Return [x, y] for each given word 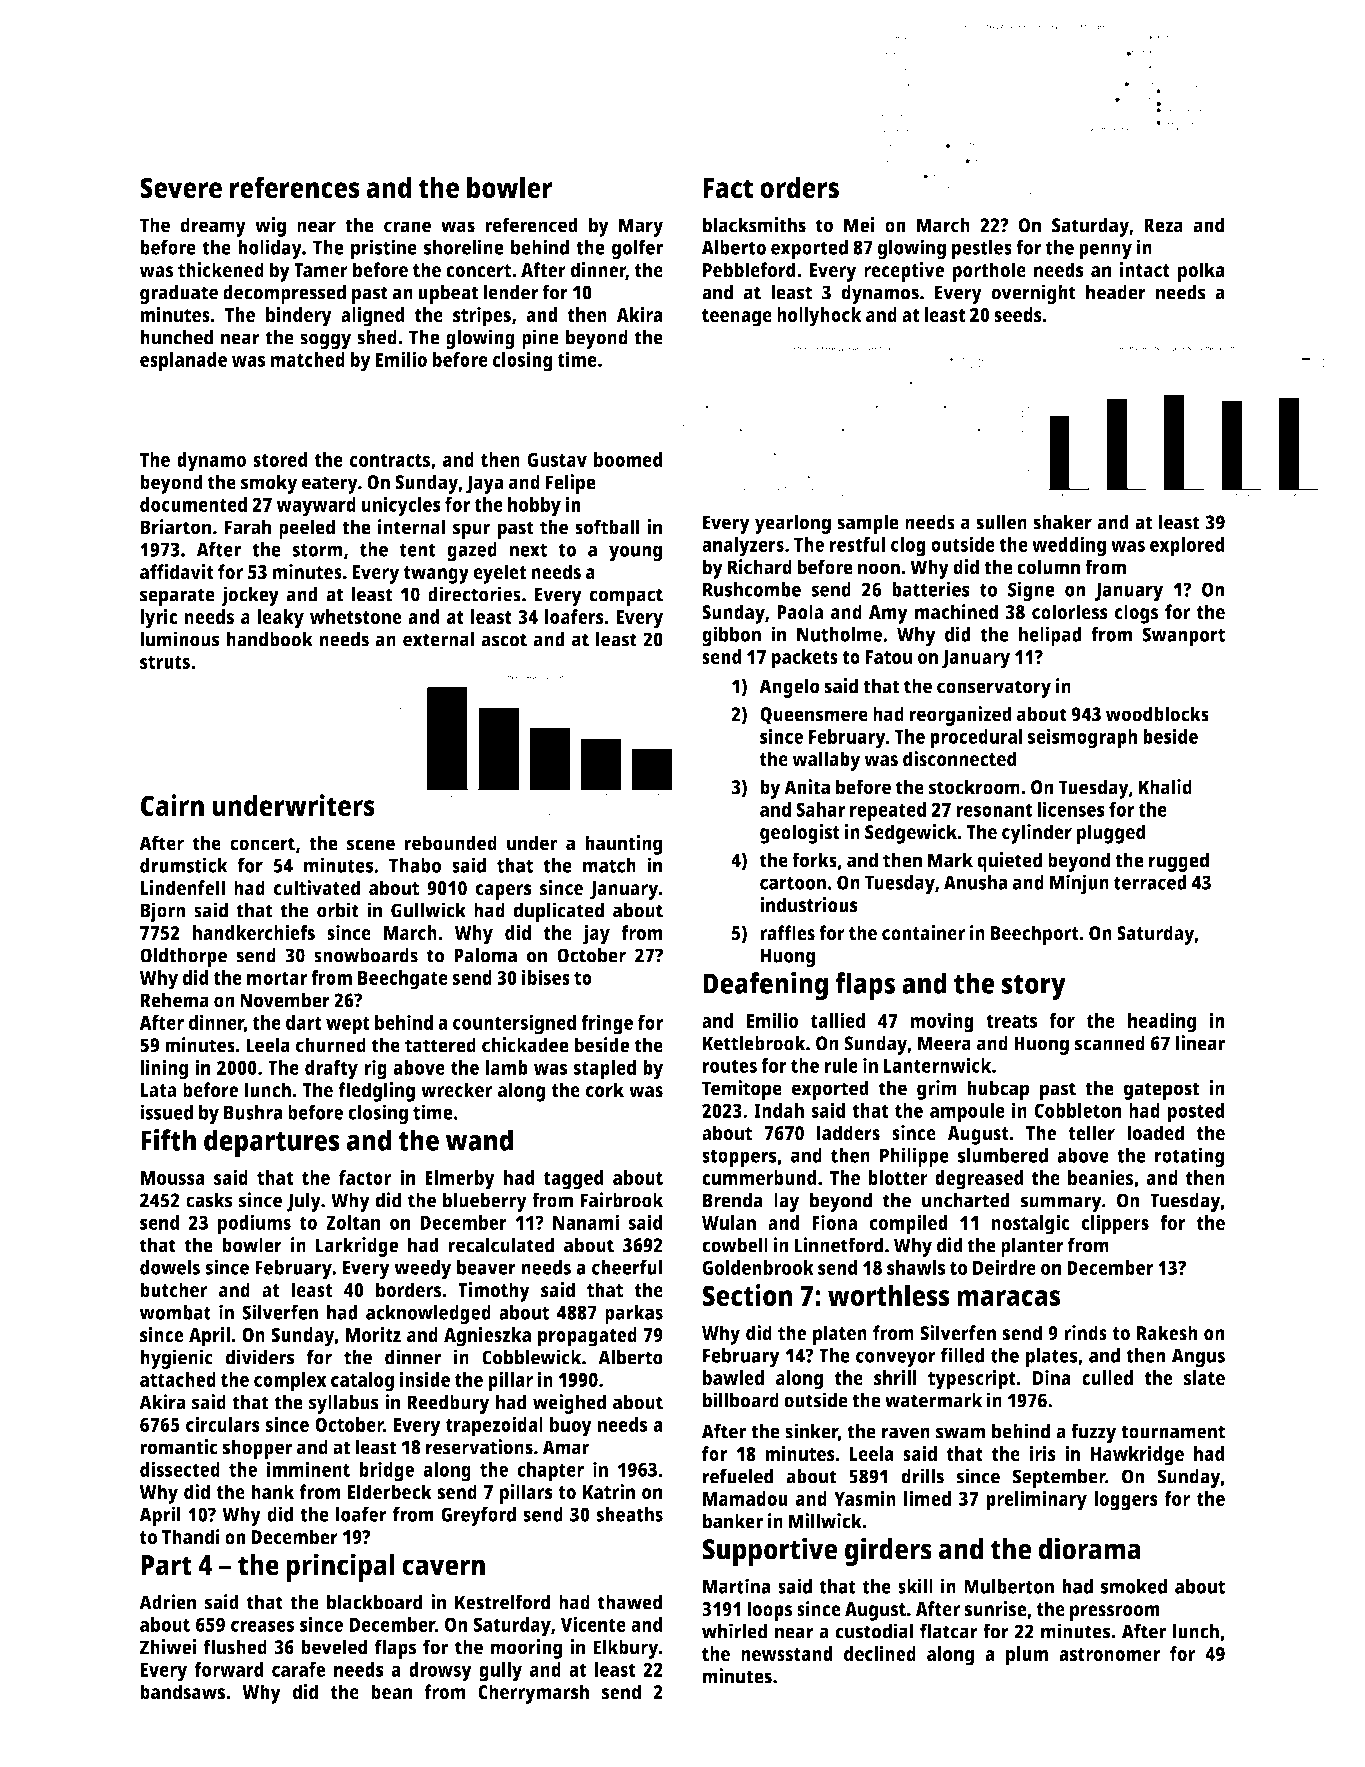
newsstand [787, 1653]
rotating [1190, 1157]
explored [1187, 547]
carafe [299, 1669]
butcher [174, 1290]
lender [511, 292]
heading [1162, 1022]
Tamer [321, 270]
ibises [546, 977]
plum [1027, 1656]
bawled [733, 1377]
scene [371, 845]
